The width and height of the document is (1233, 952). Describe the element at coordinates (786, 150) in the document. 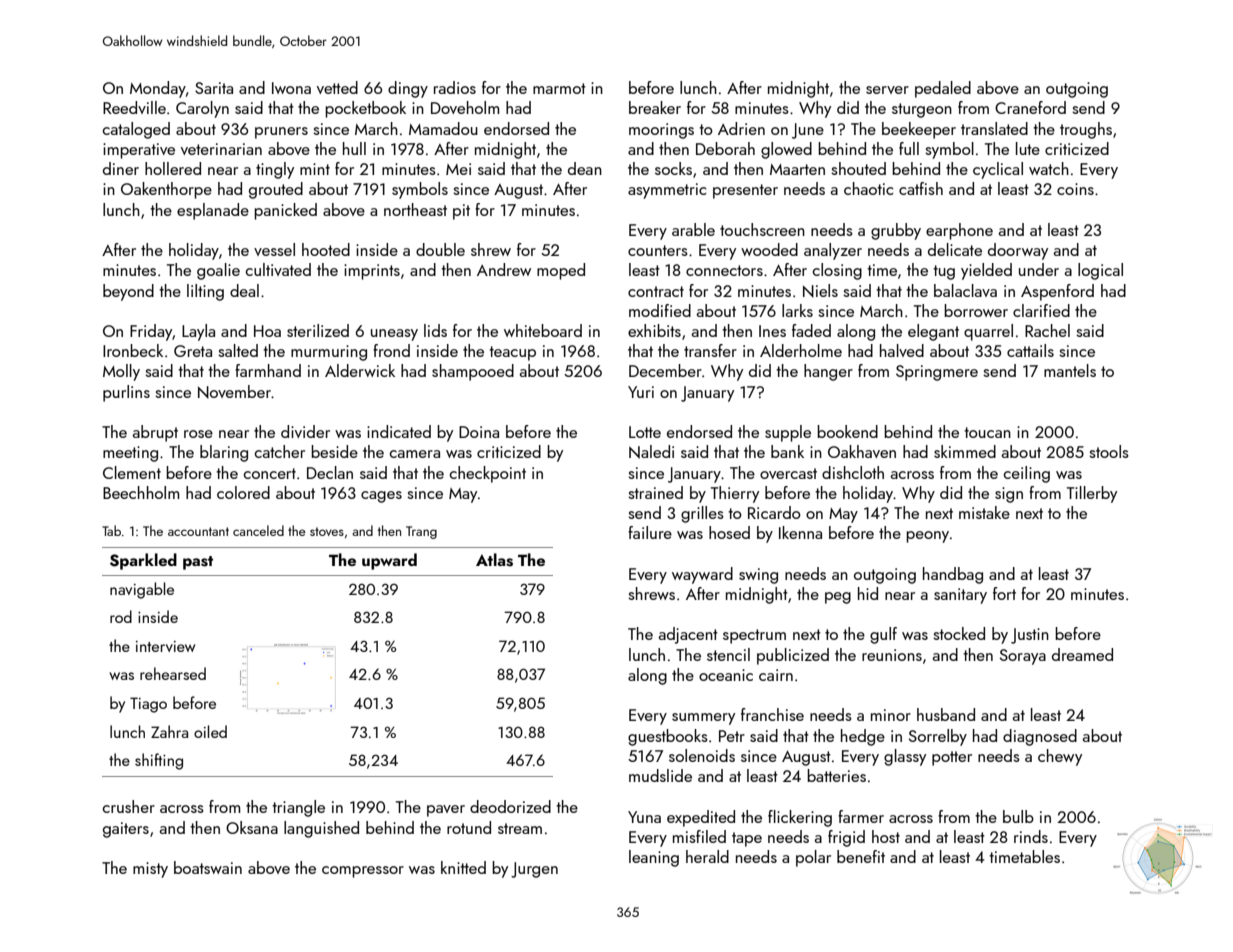

I see `glowed` at that location.
